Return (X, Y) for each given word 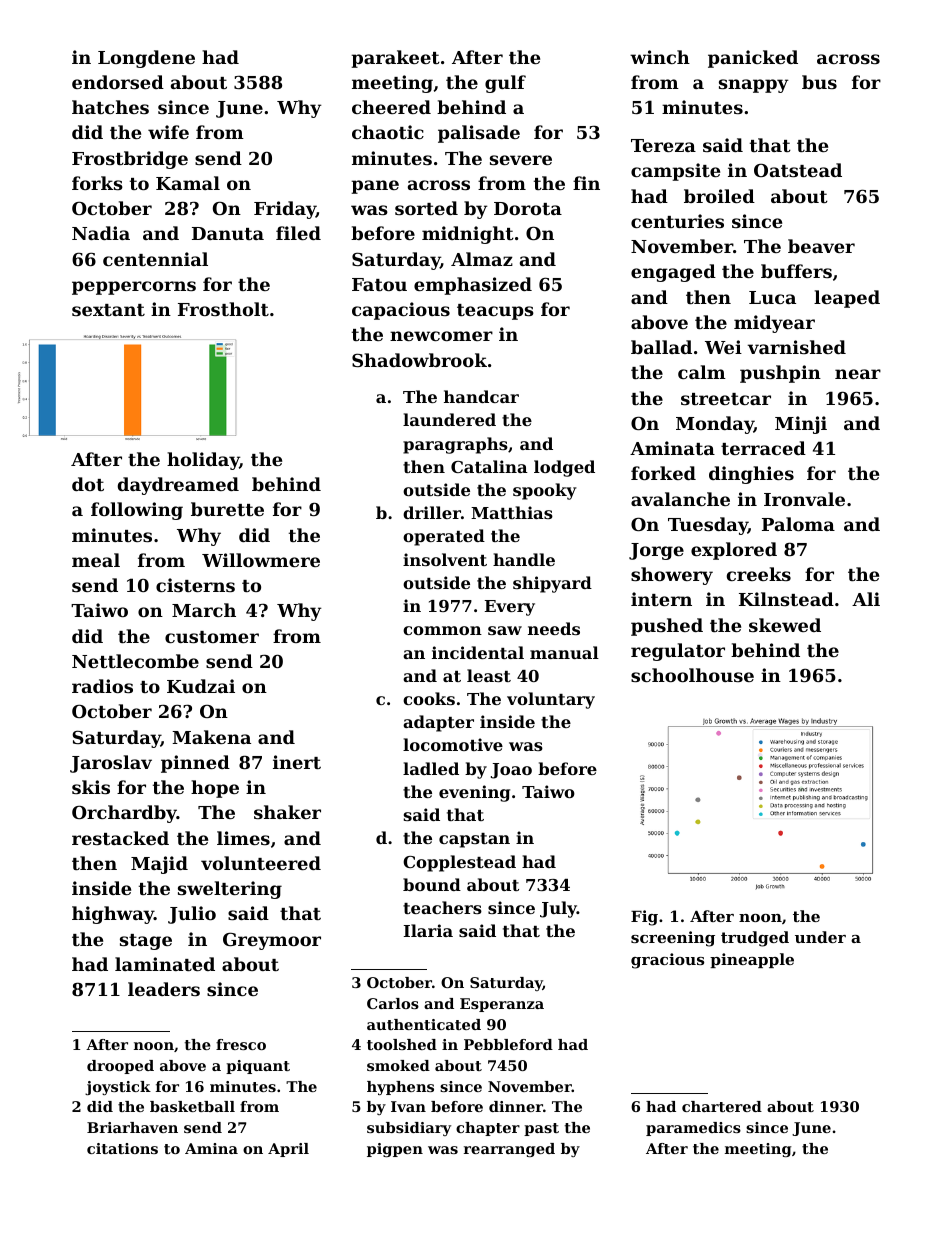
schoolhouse (692, 675)
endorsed (118, 82)
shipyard (552, 584)
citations (122, 1148)
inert (297, 762)
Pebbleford (508, 1044)
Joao (511, 771)
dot (88, 484)
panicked (753, 59)
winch (660, 57)
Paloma (798, 524)
